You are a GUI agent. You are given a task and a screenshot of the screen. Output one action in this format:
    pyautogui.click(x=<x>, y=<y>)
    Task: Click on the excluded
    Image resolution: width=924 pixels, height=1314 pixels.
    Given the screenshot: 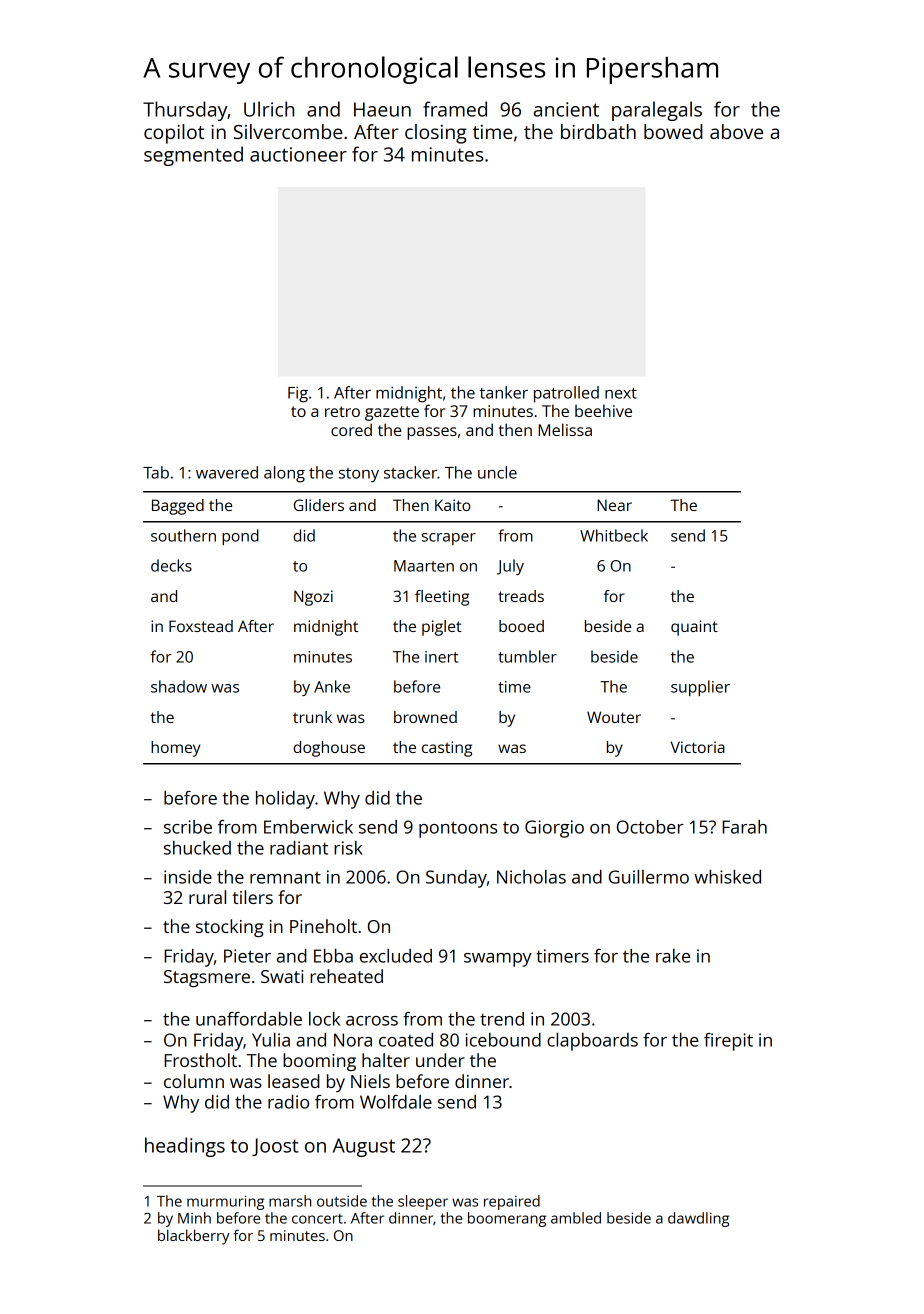 What is the action you would take?
    pyautogui.click(x=396, y=956)
